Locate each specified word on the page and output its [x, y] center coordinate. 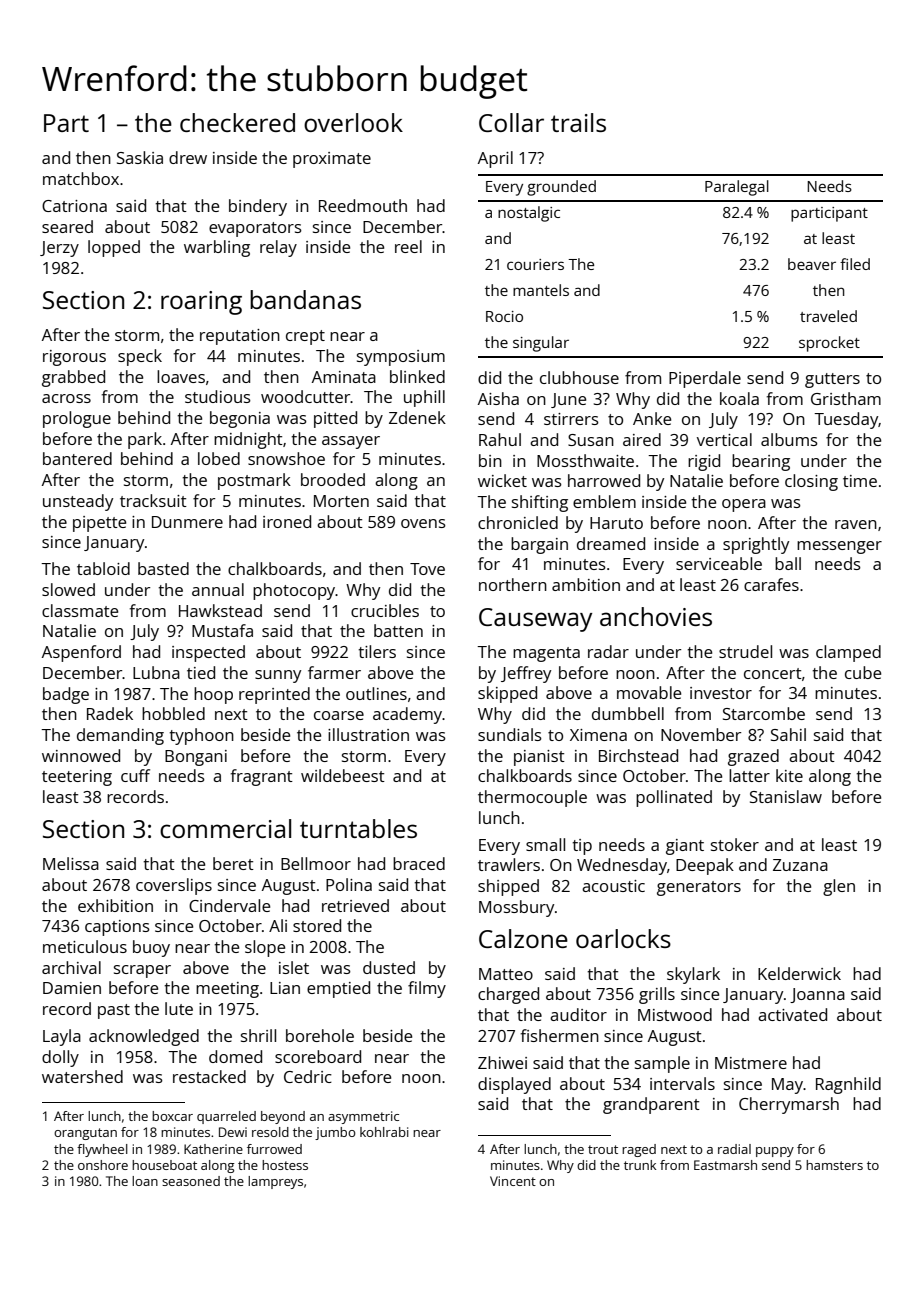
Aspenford [81, 653]
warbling [217, 248]
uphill [424, 398]
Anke [652, 418]
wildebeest [343, 775]
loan [145, 1181]
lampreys [275, 1182]
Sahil [788, 734]
